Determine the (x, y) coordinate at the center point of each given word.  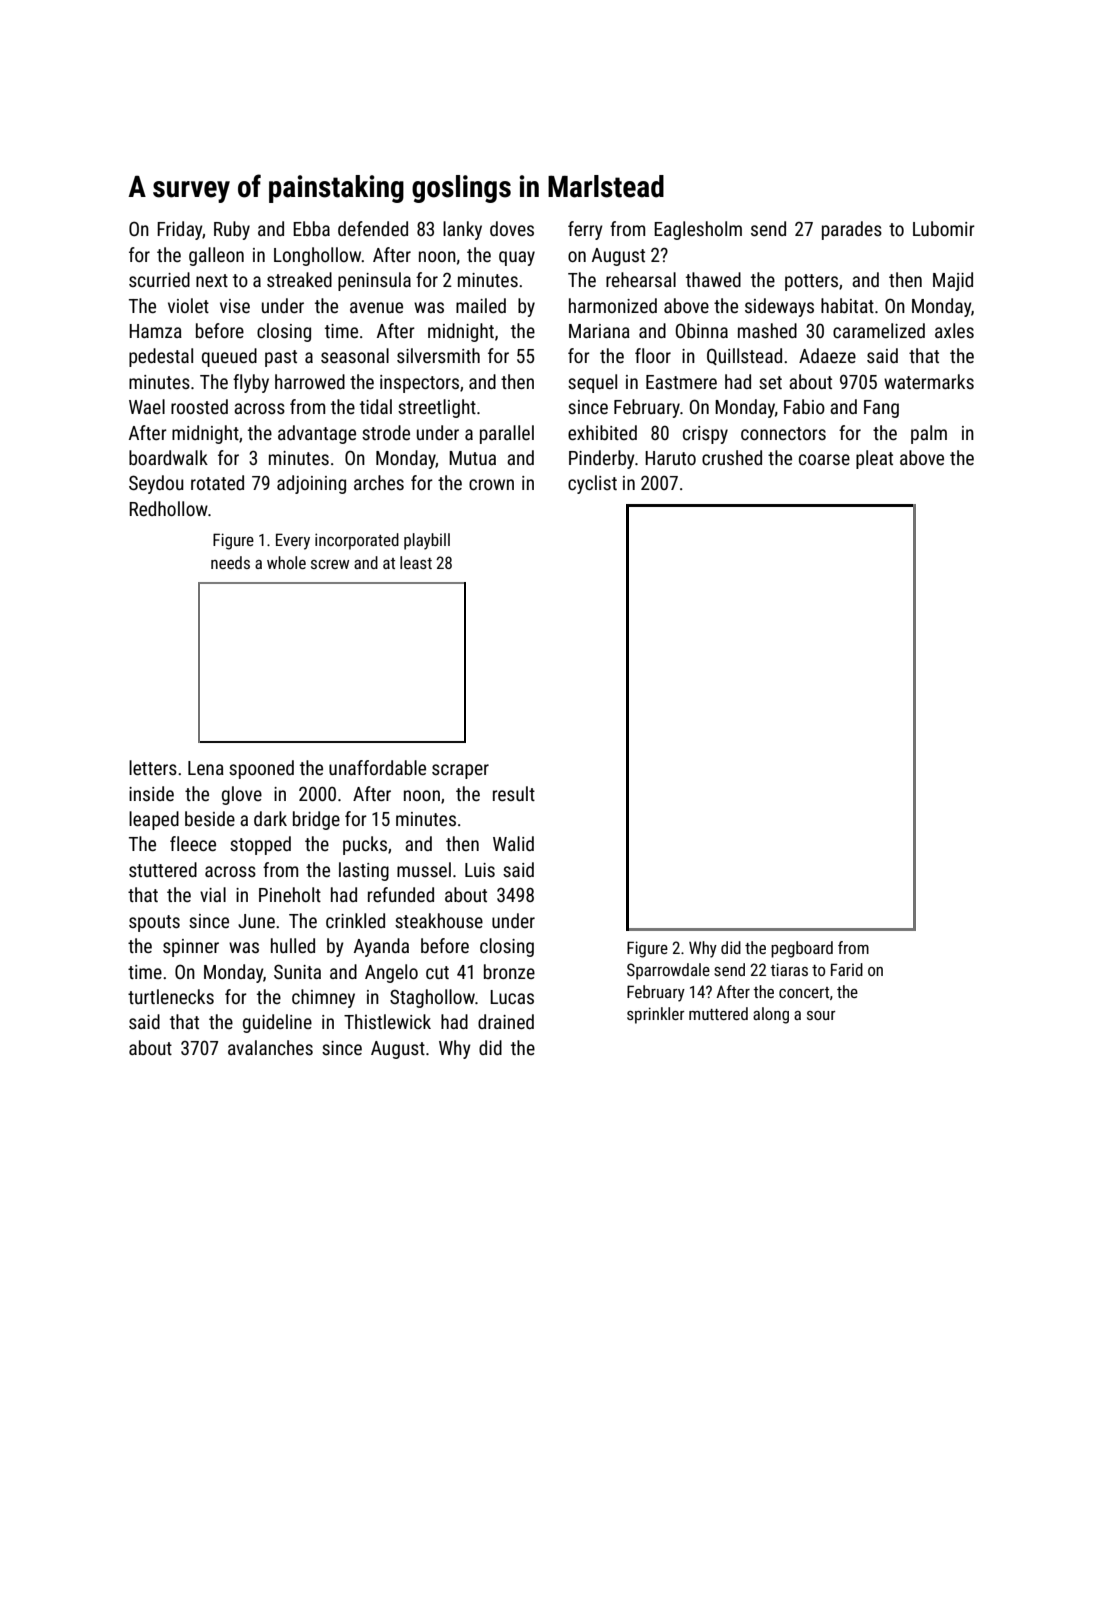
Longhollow (318, 256)
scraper (460, 771)
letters (153, 767)
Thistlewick (387, 1021)
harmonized (613, 305)
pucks (365, 845)
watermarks (929, 381)
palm (929, 434)
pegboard (802, 949)
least (416, 562)
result (514, 793)
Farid (847, 969)
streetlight (437, 408)
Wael (147, 406)
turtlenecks (171, 996)
